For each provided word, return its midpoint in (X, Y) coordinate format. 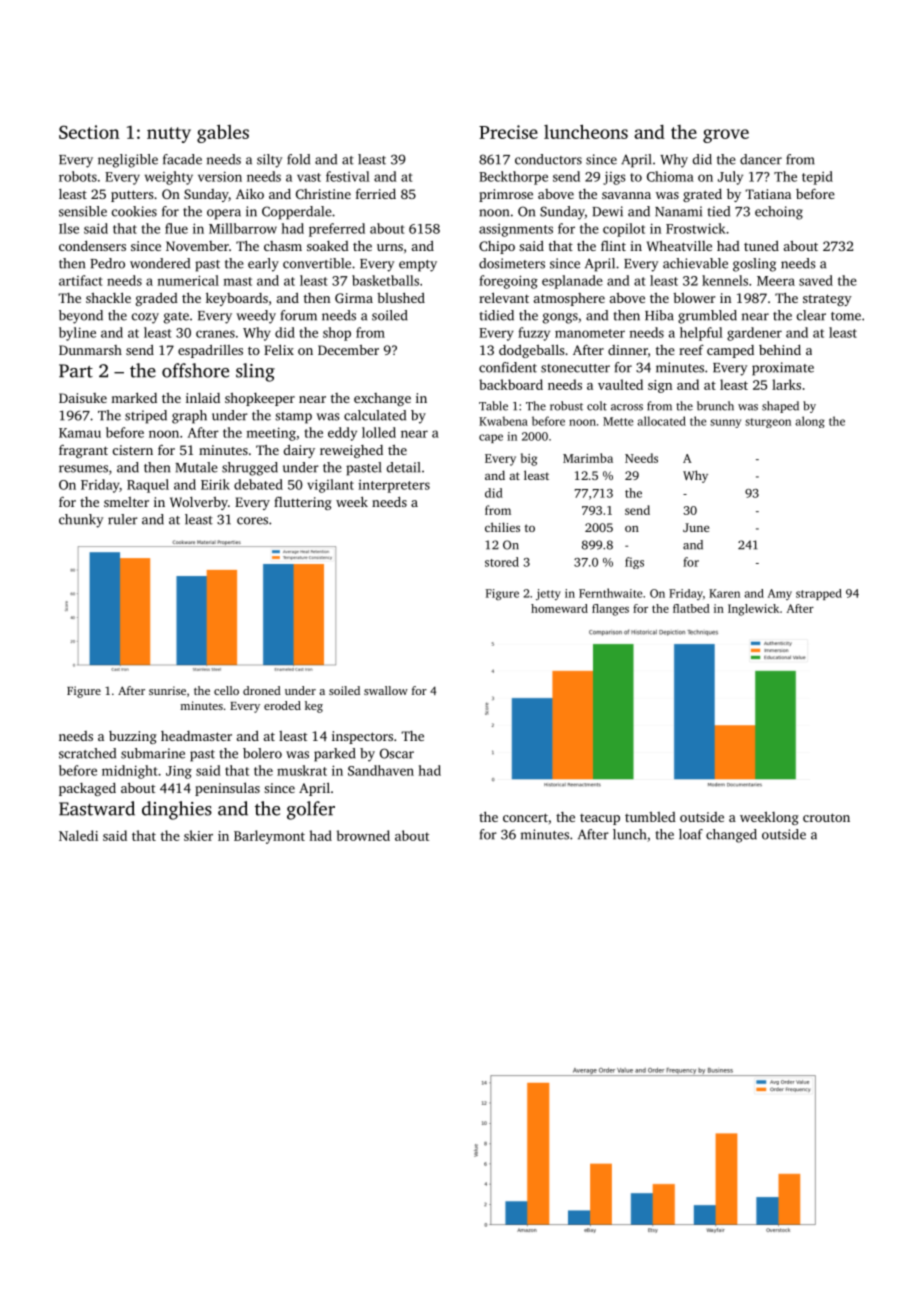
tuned (761, 246)
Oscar (397, 753)
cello (226, 690)
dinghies (177, 810)
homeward (559, 608)
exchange (382, 399)
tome (846, 316)
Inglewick (753, 610)
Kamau (80, 433)
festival (348, 176)
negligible (128, 161)
